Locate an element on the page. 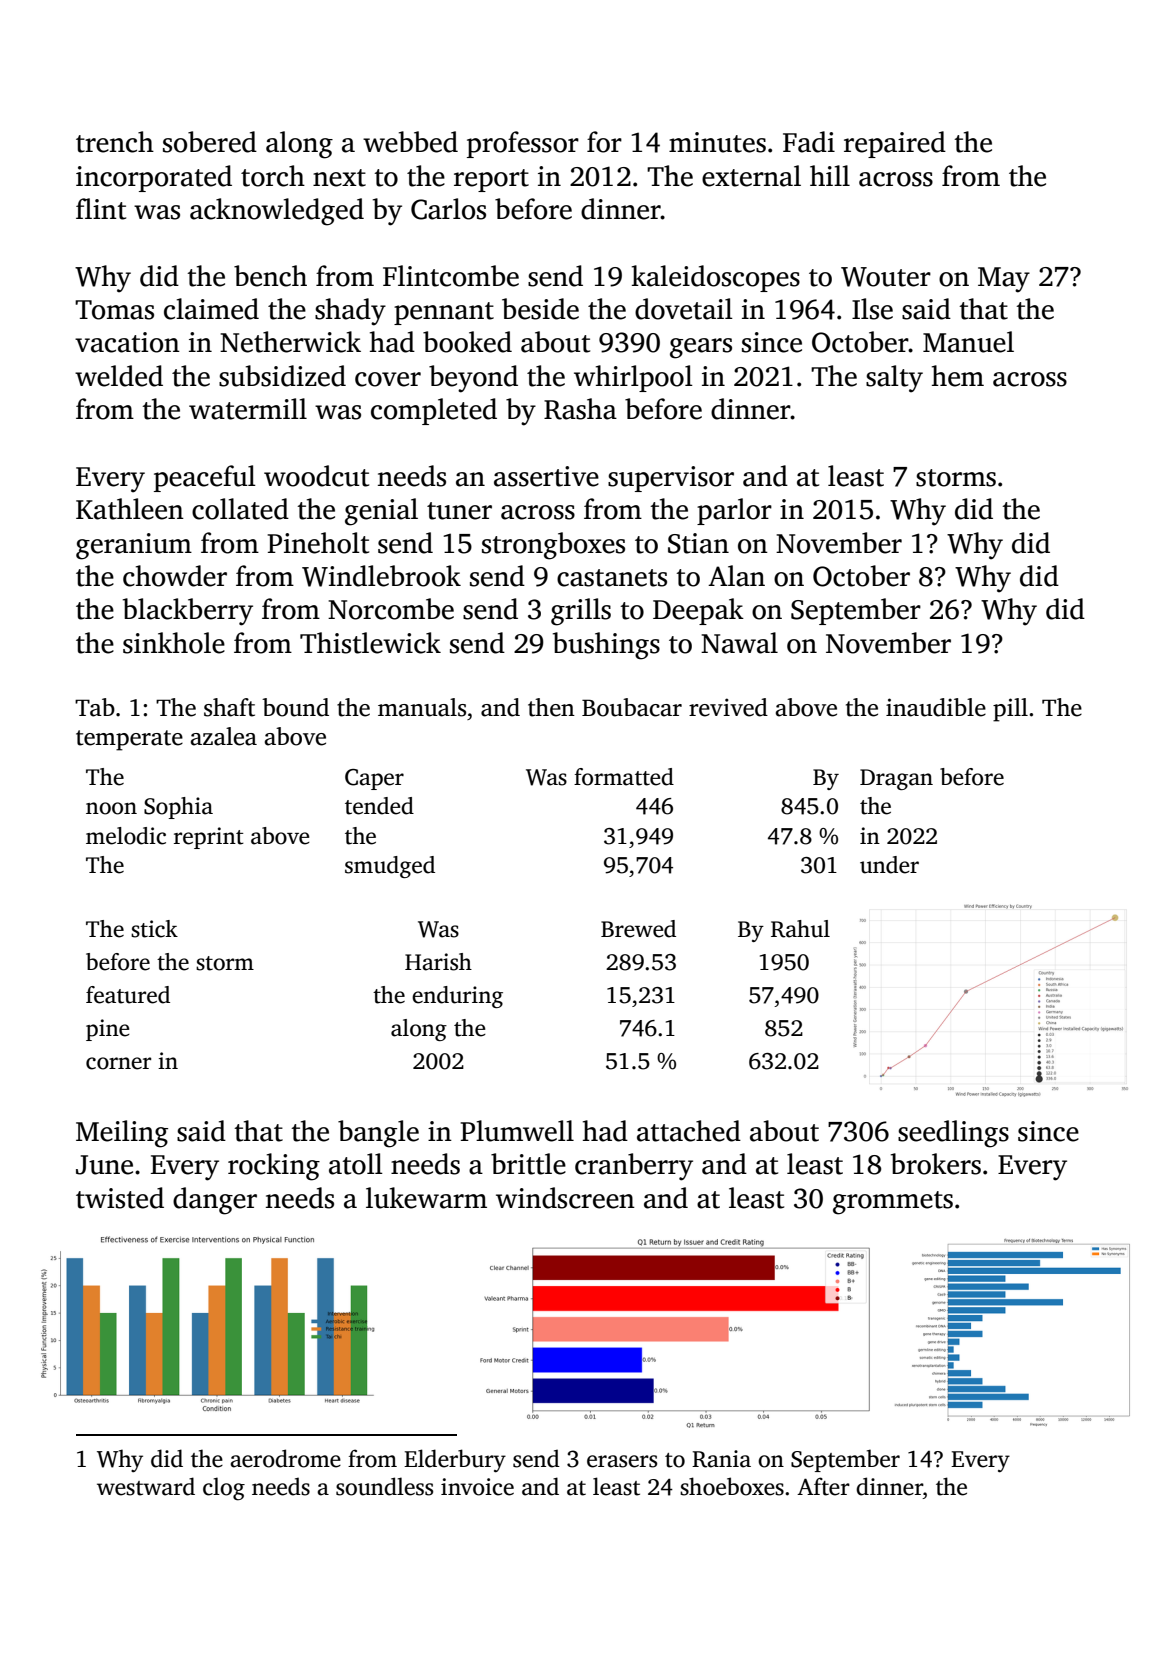 Image resolution: width=1165 pixels, height=1654 pixels. enduring is located at coordinates (457, 997).
